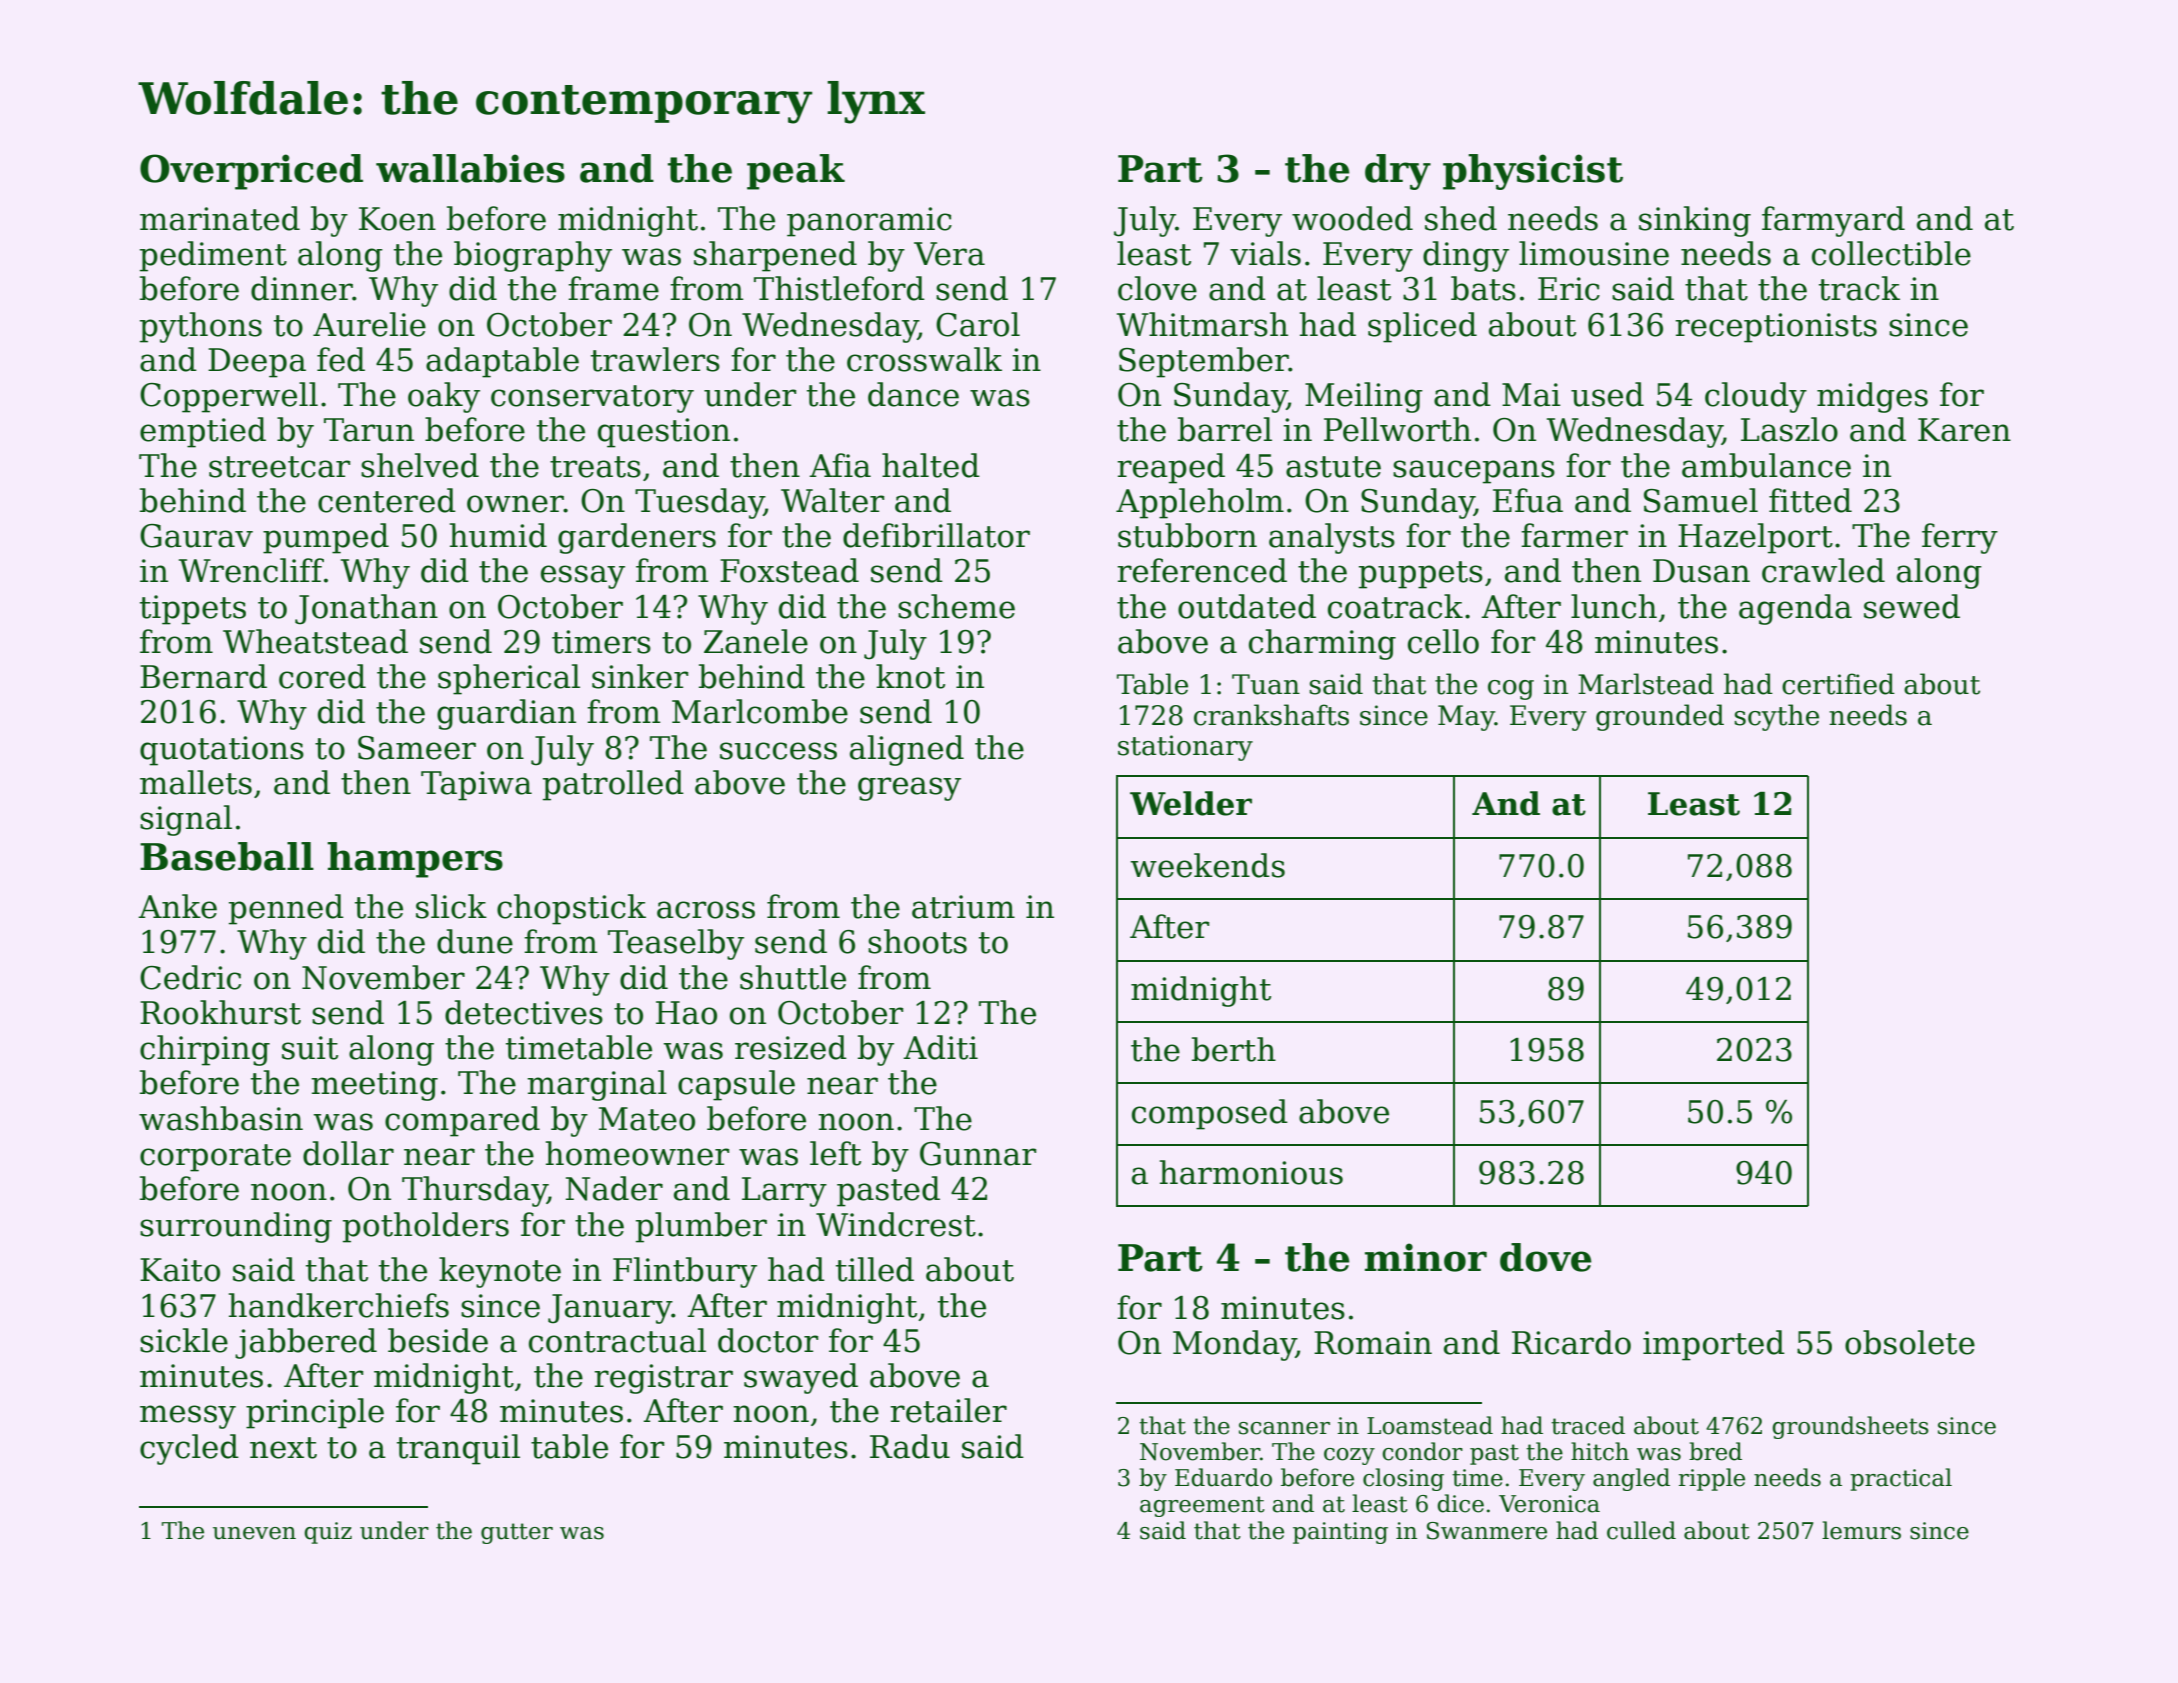 This document has height=1683, width=2178. What do you see at coordinates (193, 610) in the document?
I see `tippets` at bounding box center [193, 610].
